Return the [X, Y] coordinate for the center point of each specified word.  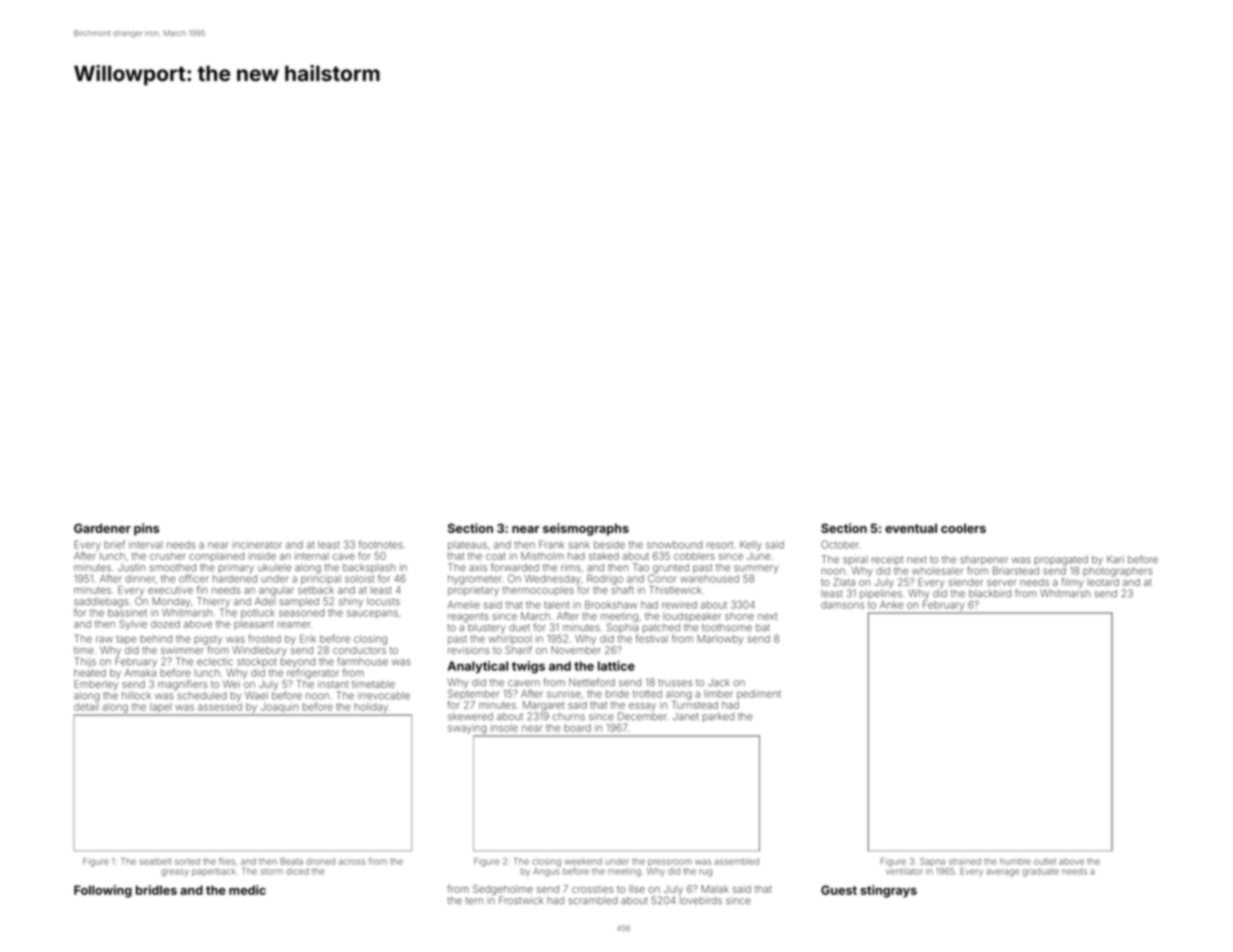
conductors [359, 650]
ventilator [904, 871]
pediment [759, 695]
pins [146, 529]
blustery [487, 629]
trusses [675, 683]
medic [247, 890]
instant [333, 684]
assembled [736, 861]
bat [763, 628]
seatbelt [155, 861]
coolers [963, 528]
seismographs [586, 529]
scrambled [592, 901]
